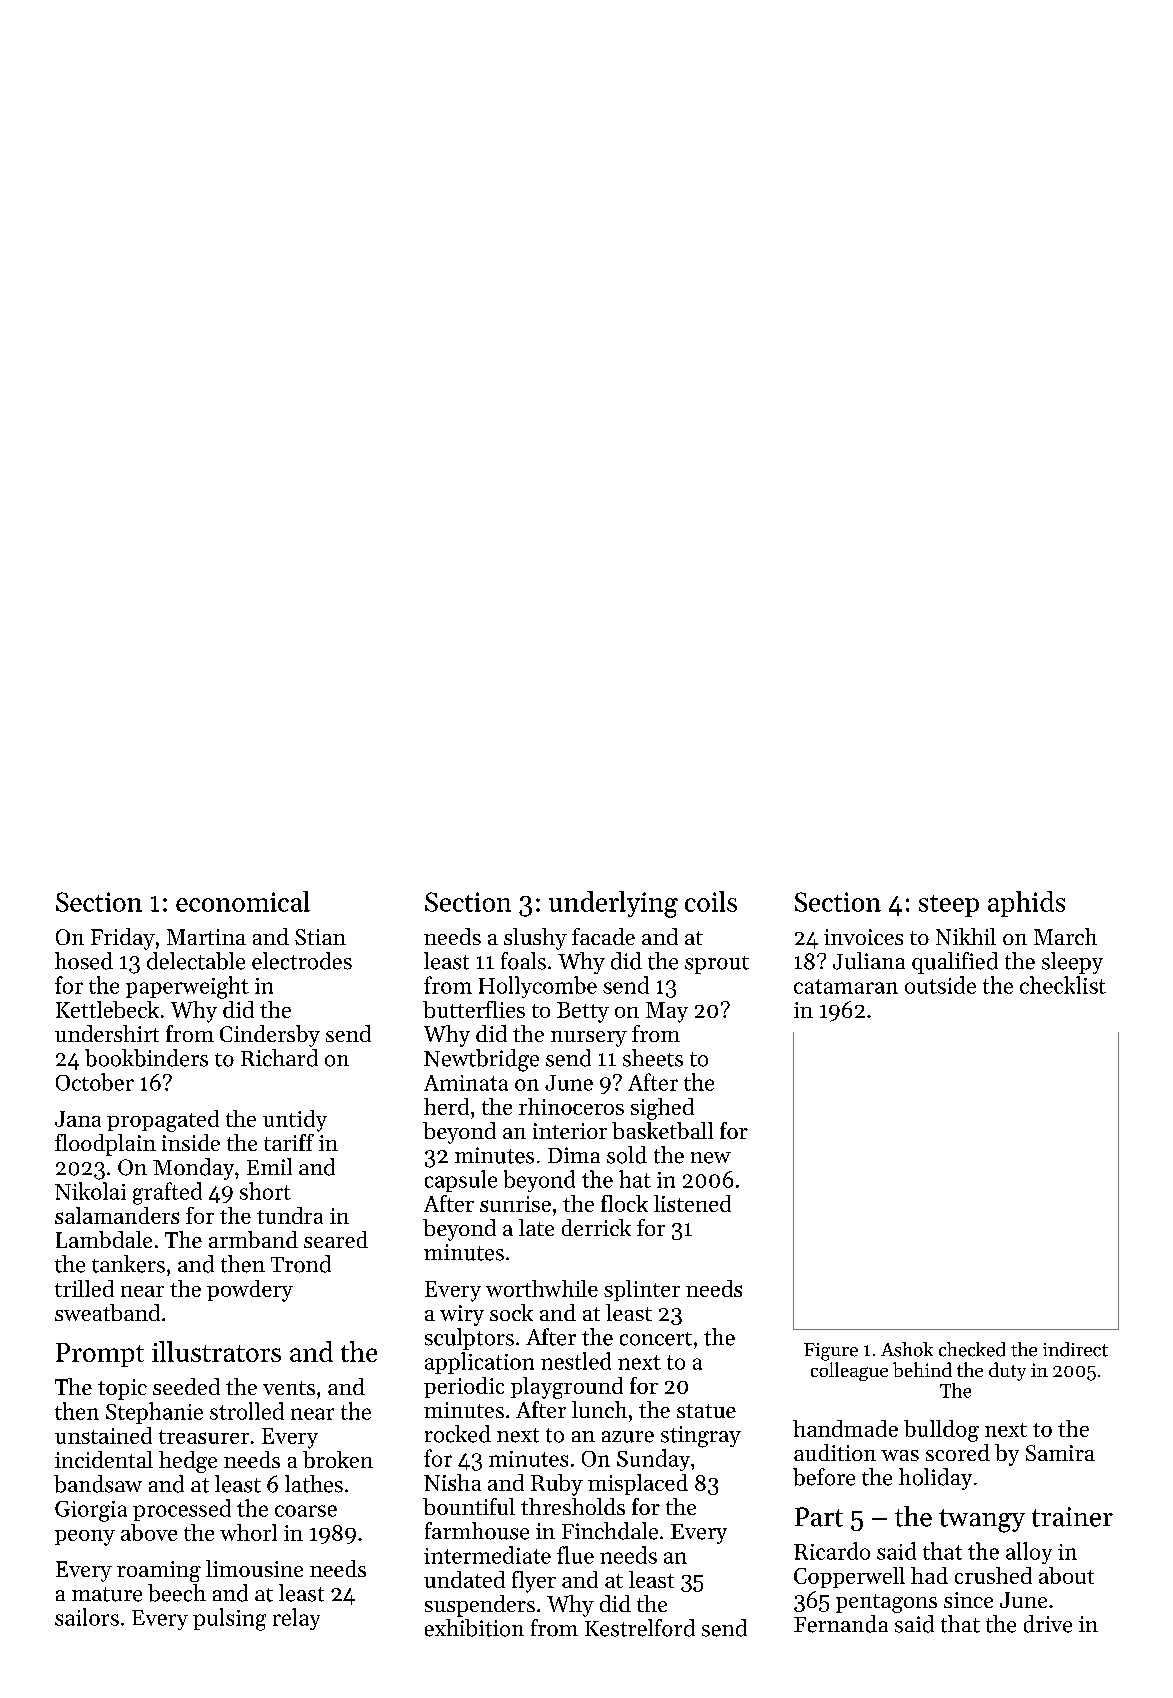 This screenshot has width=1173, height=1698. What do you see at coordinates (640, 1628) in the screenshot?
I see `Kestrelford` at bounding box center [640, 1628].
